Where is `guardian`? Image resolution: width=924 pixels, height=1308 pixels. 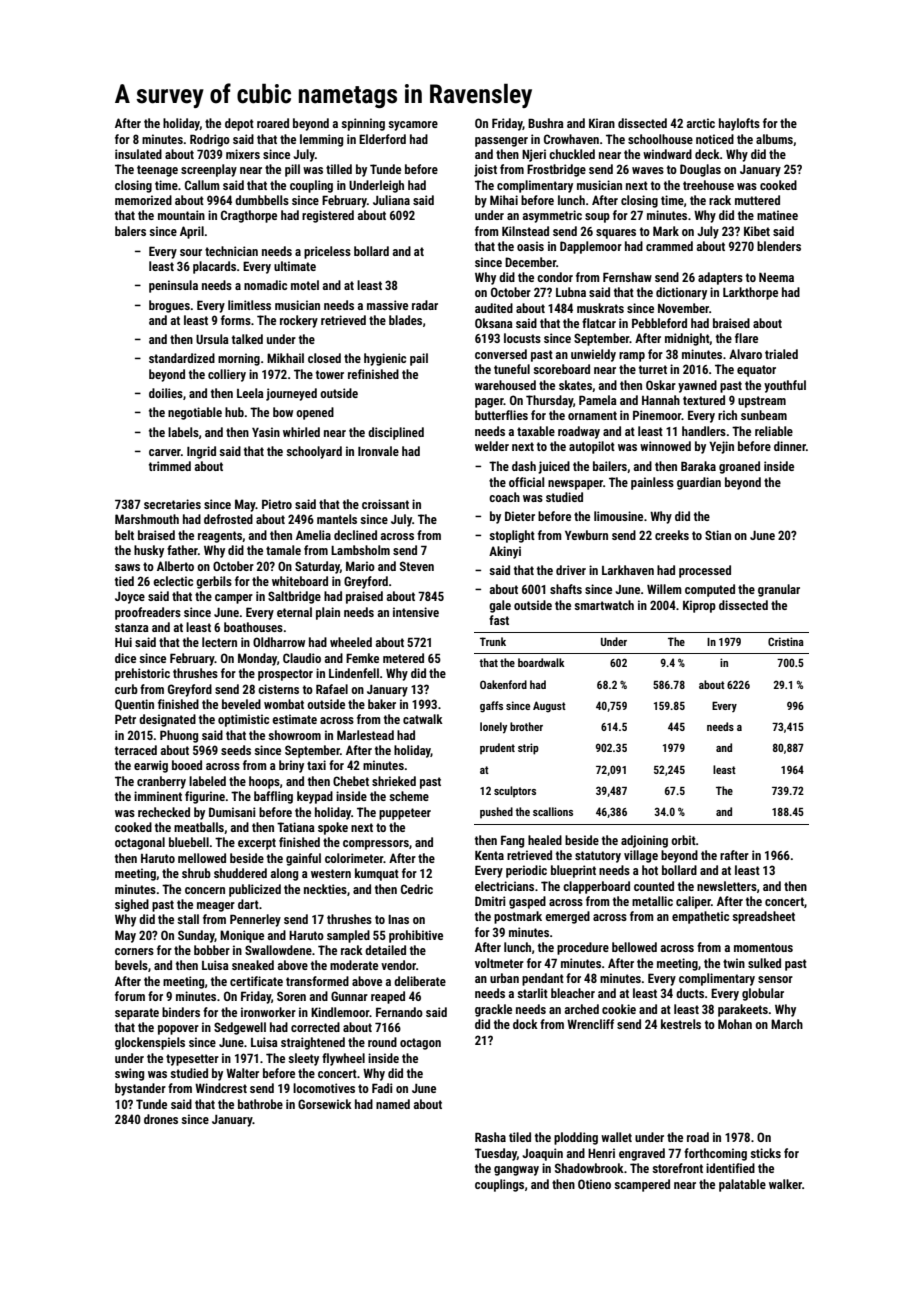
guardian is located at coordinates (699, 483).
